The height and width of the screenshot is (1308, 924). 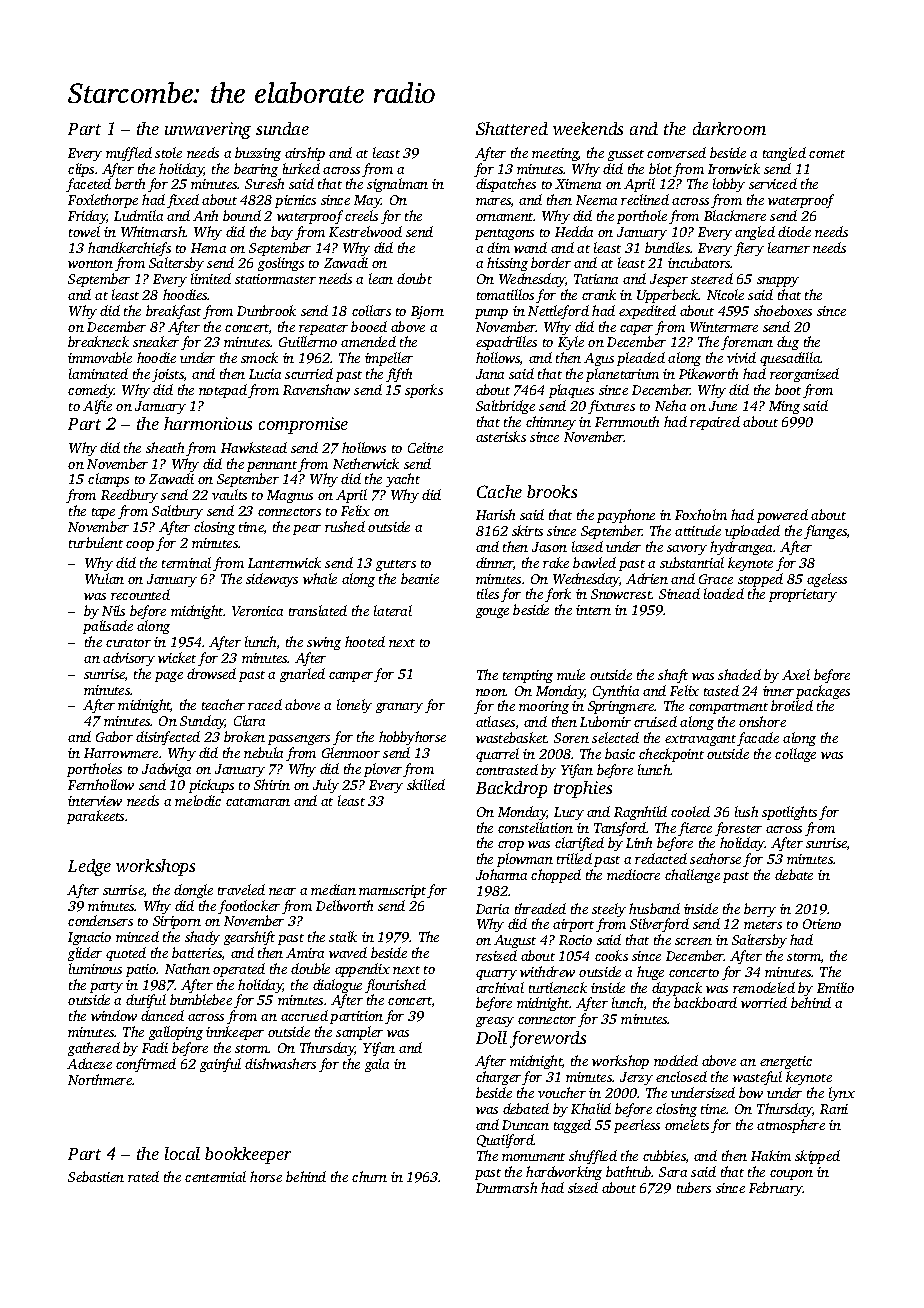 What do you see at coordinates (626, 516) in the screenshot?
I see `payphone` at bounding box center [626, 516].
